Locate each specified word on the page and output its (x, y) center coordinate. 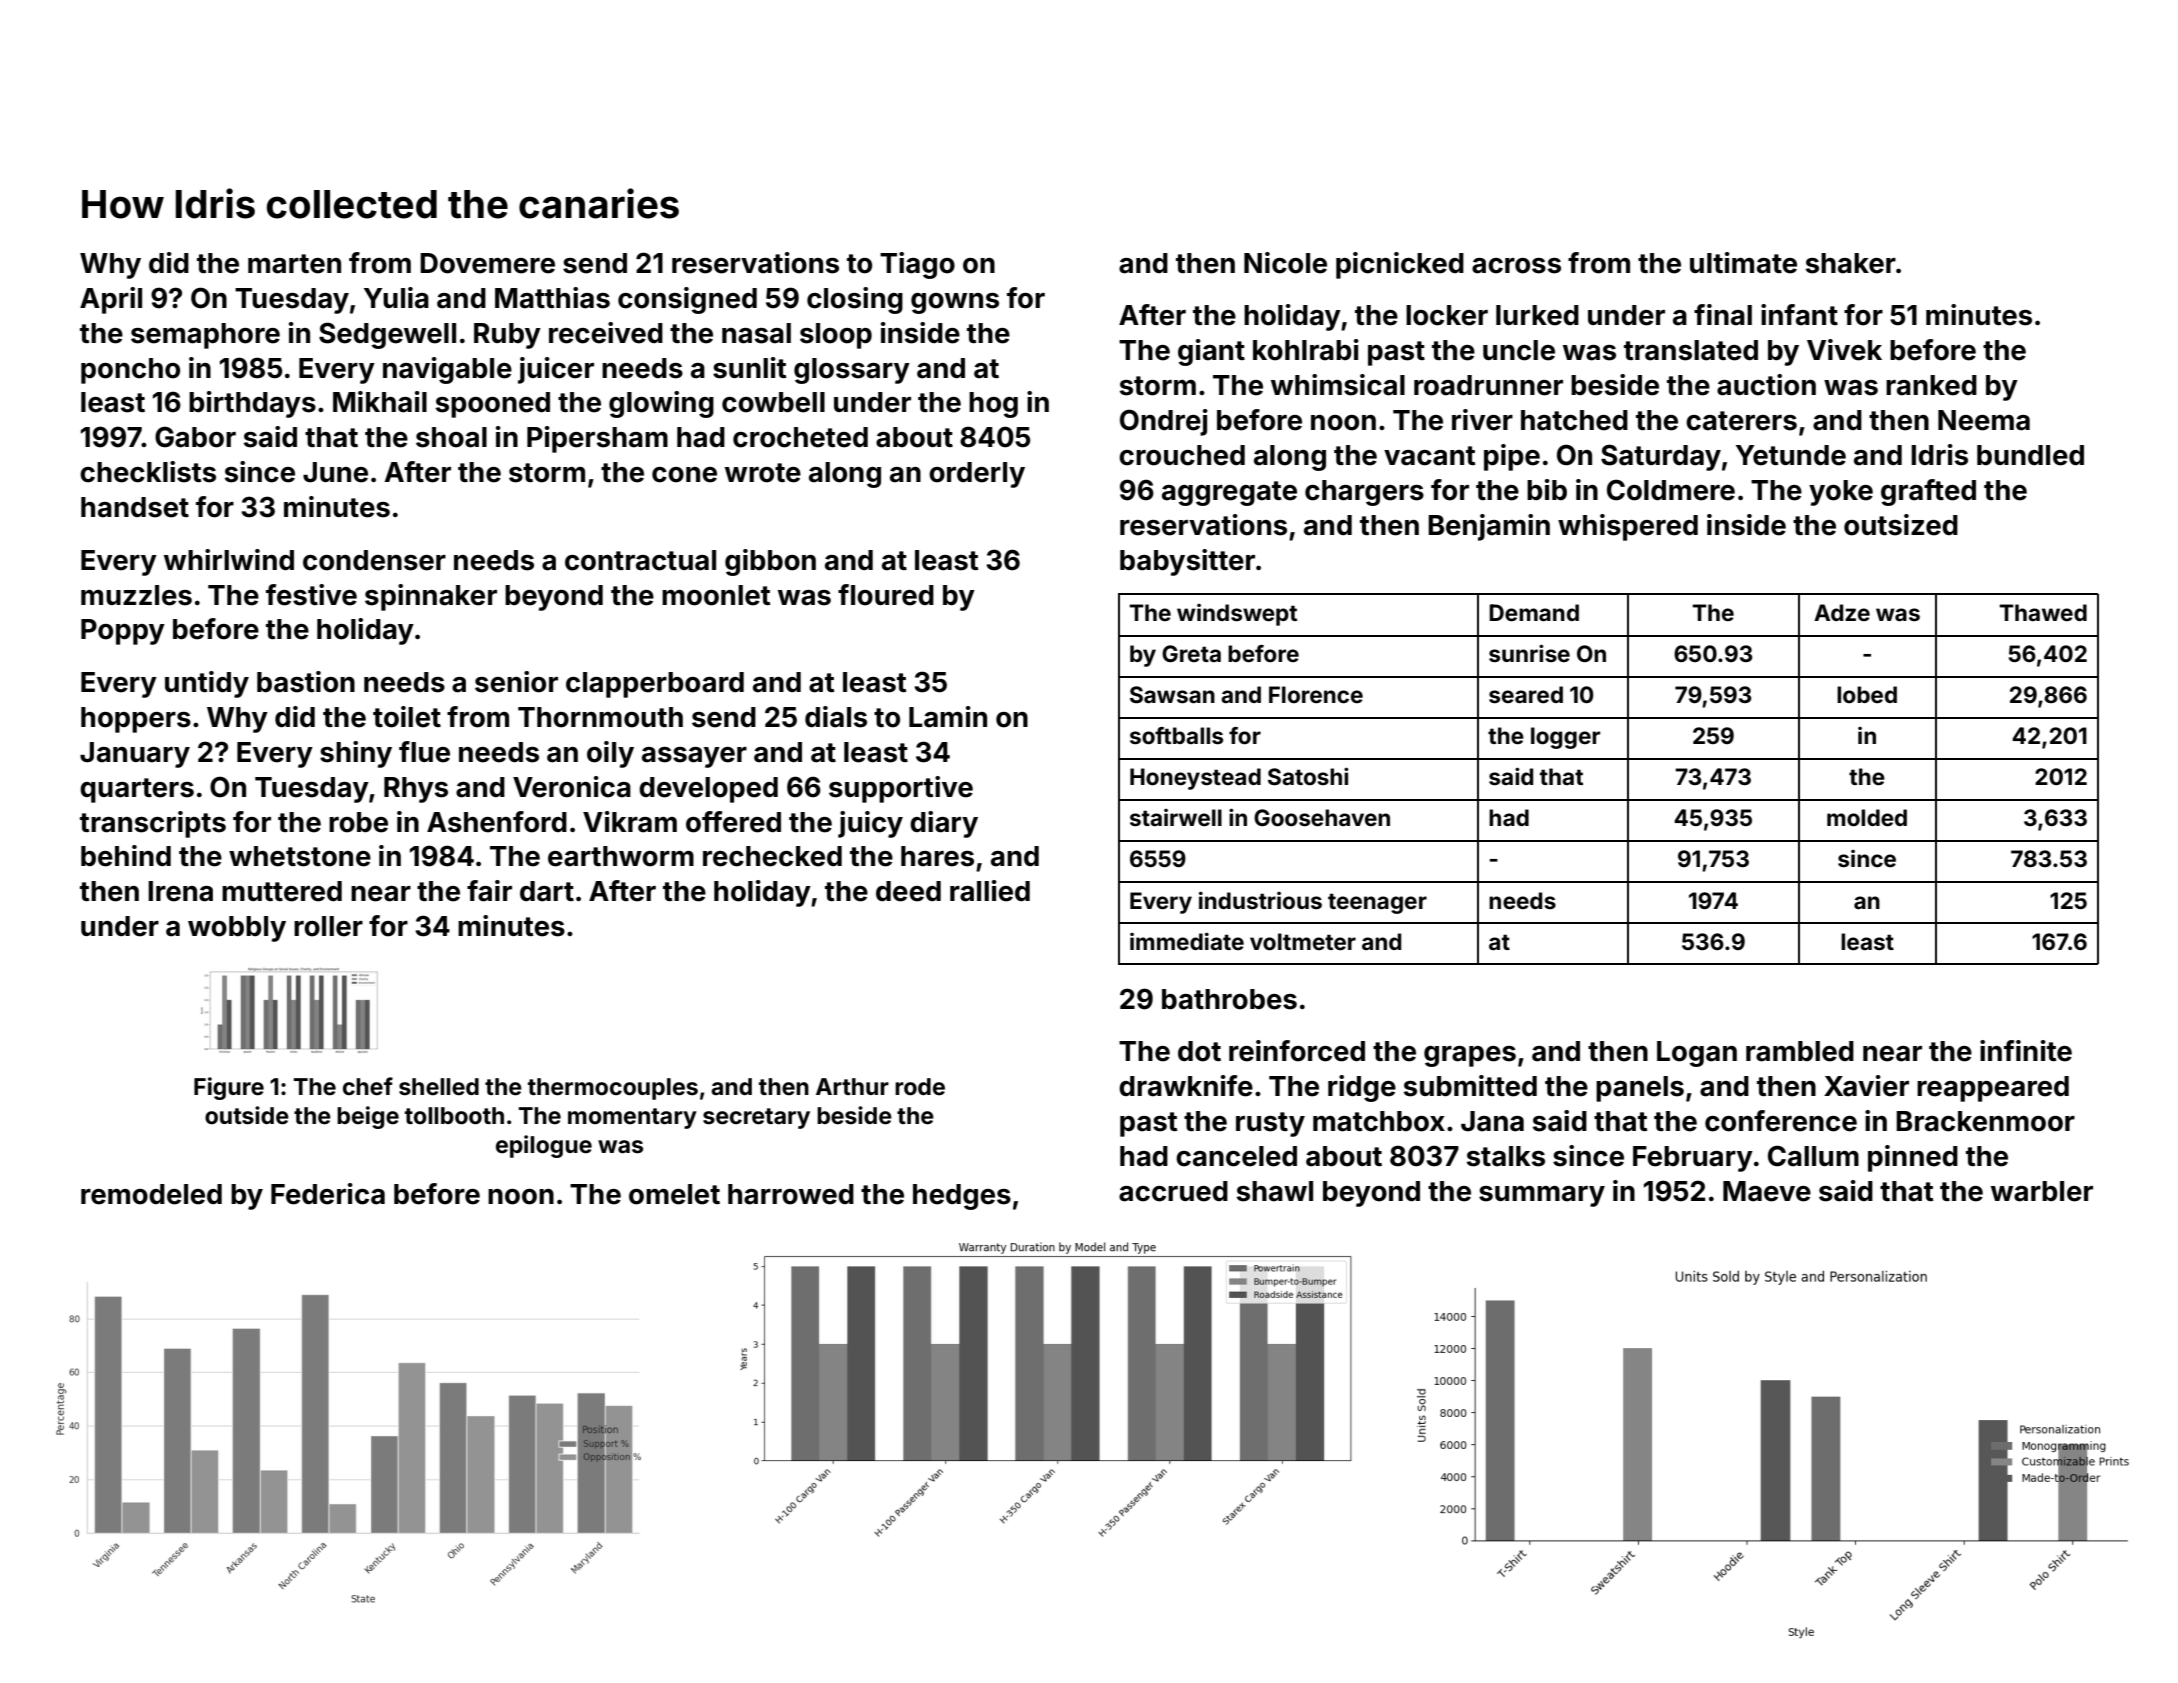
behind (126, 856)
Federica (328, 1194)
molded (1867, 818)
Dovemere (487, 263)
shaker (1851, 263)
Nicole (1285, 263)
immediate (1187, 941)
